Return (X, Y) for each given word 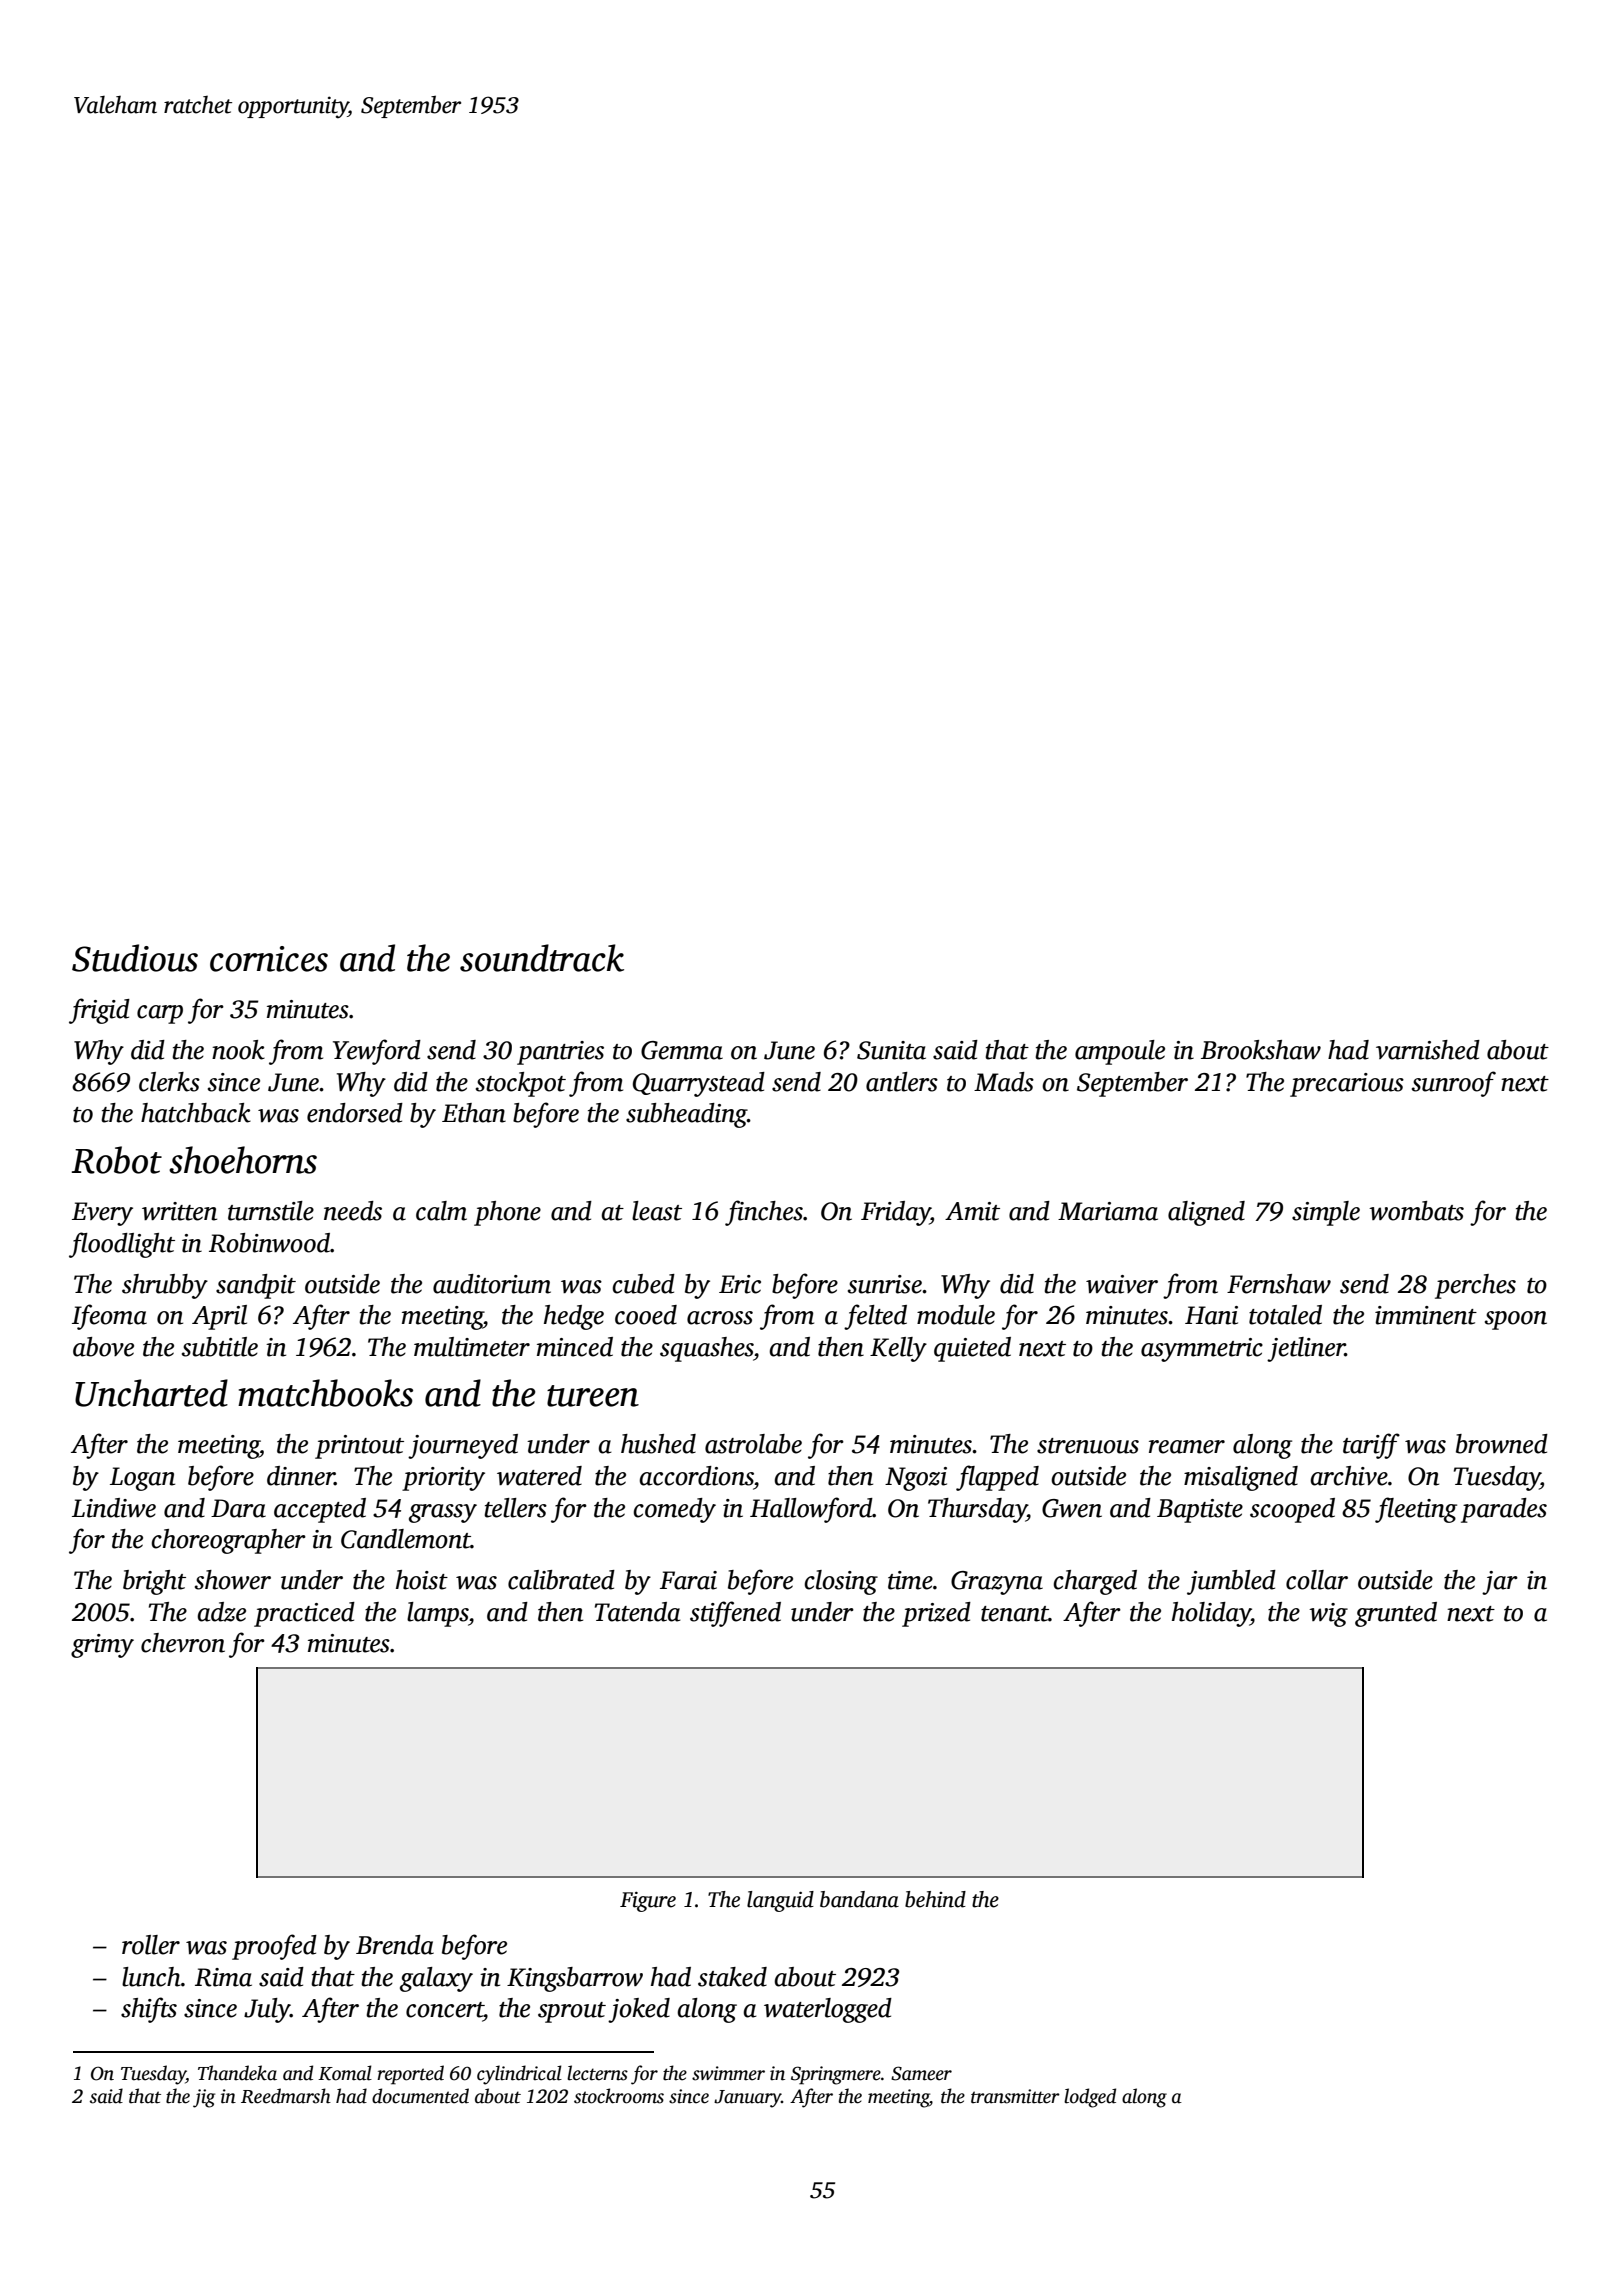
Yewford (377, 1052)
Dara (238, 1508)
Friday (895, 1213)
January (748, 2099)
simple (1326, 1213)
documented (420, 2096)
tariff (1371, 1446)
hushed (658, 1444)
